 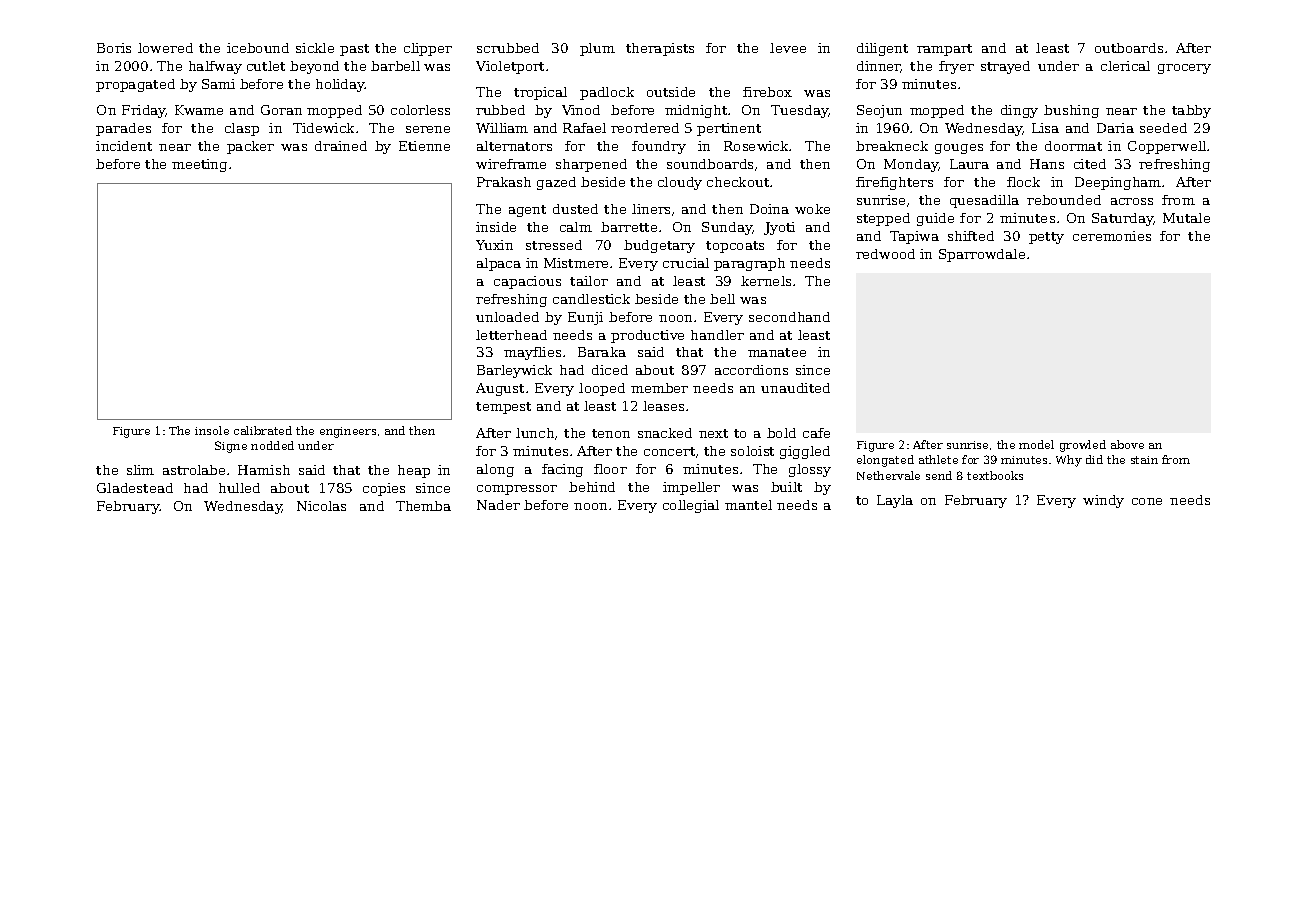 I want to click on August, so click(x=500, y=389).
